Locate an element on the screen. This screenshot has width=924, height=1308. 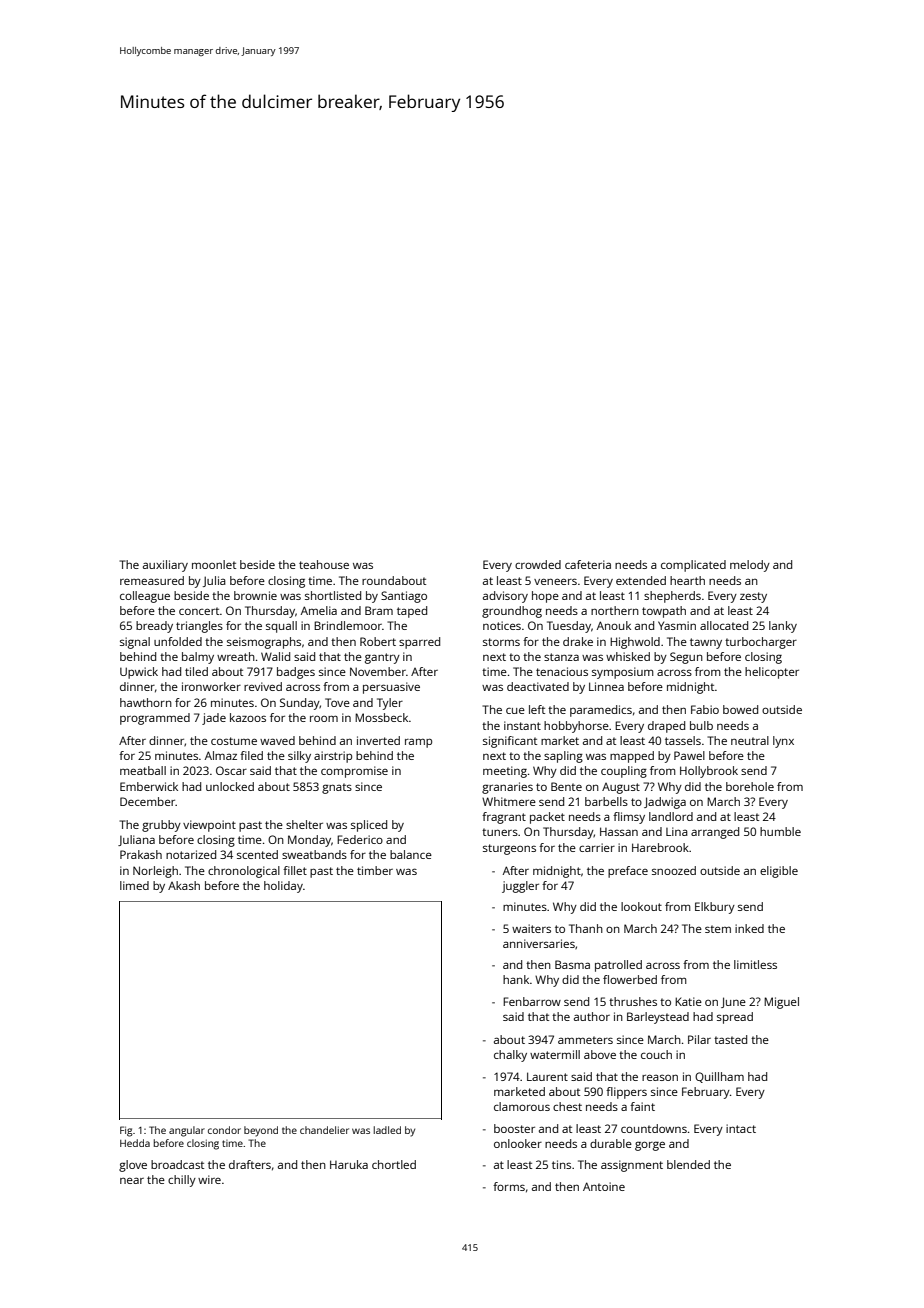
chandelier is located at coordinates (324, 1130).
